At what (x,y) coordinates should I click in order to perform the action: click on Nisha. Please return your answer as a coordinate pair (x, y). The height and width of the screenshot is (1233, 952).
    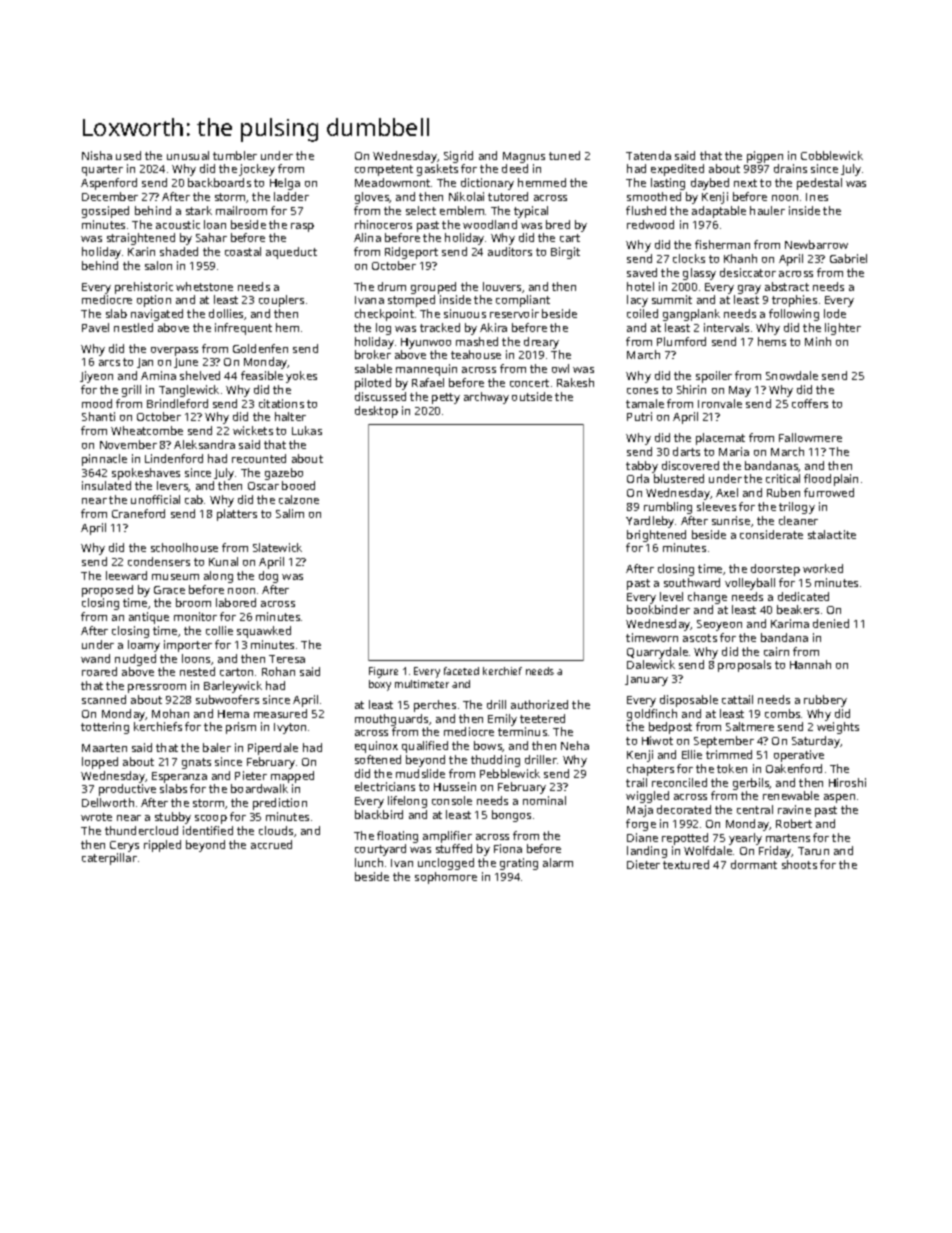
    Looking at the image, I should click on (97, 155).
